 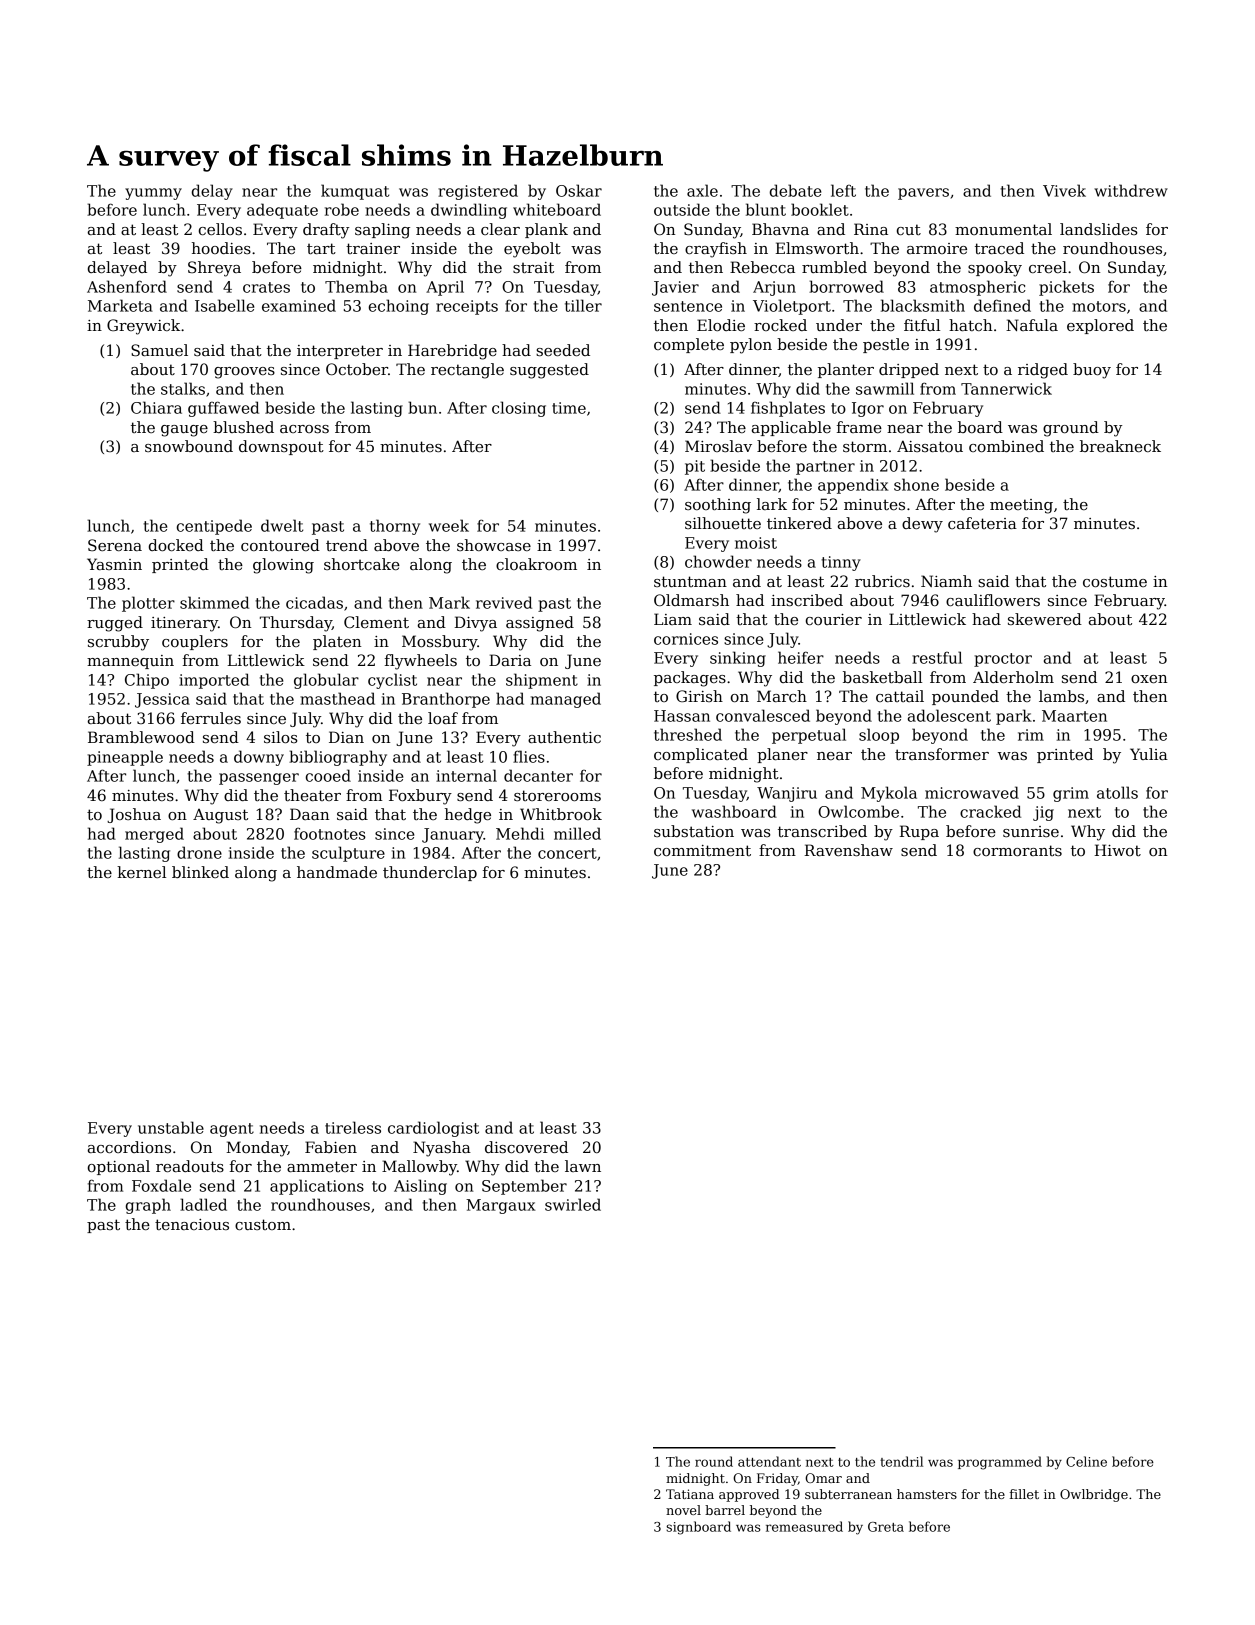 I want to click on concert, so click(x=567, y=853).
